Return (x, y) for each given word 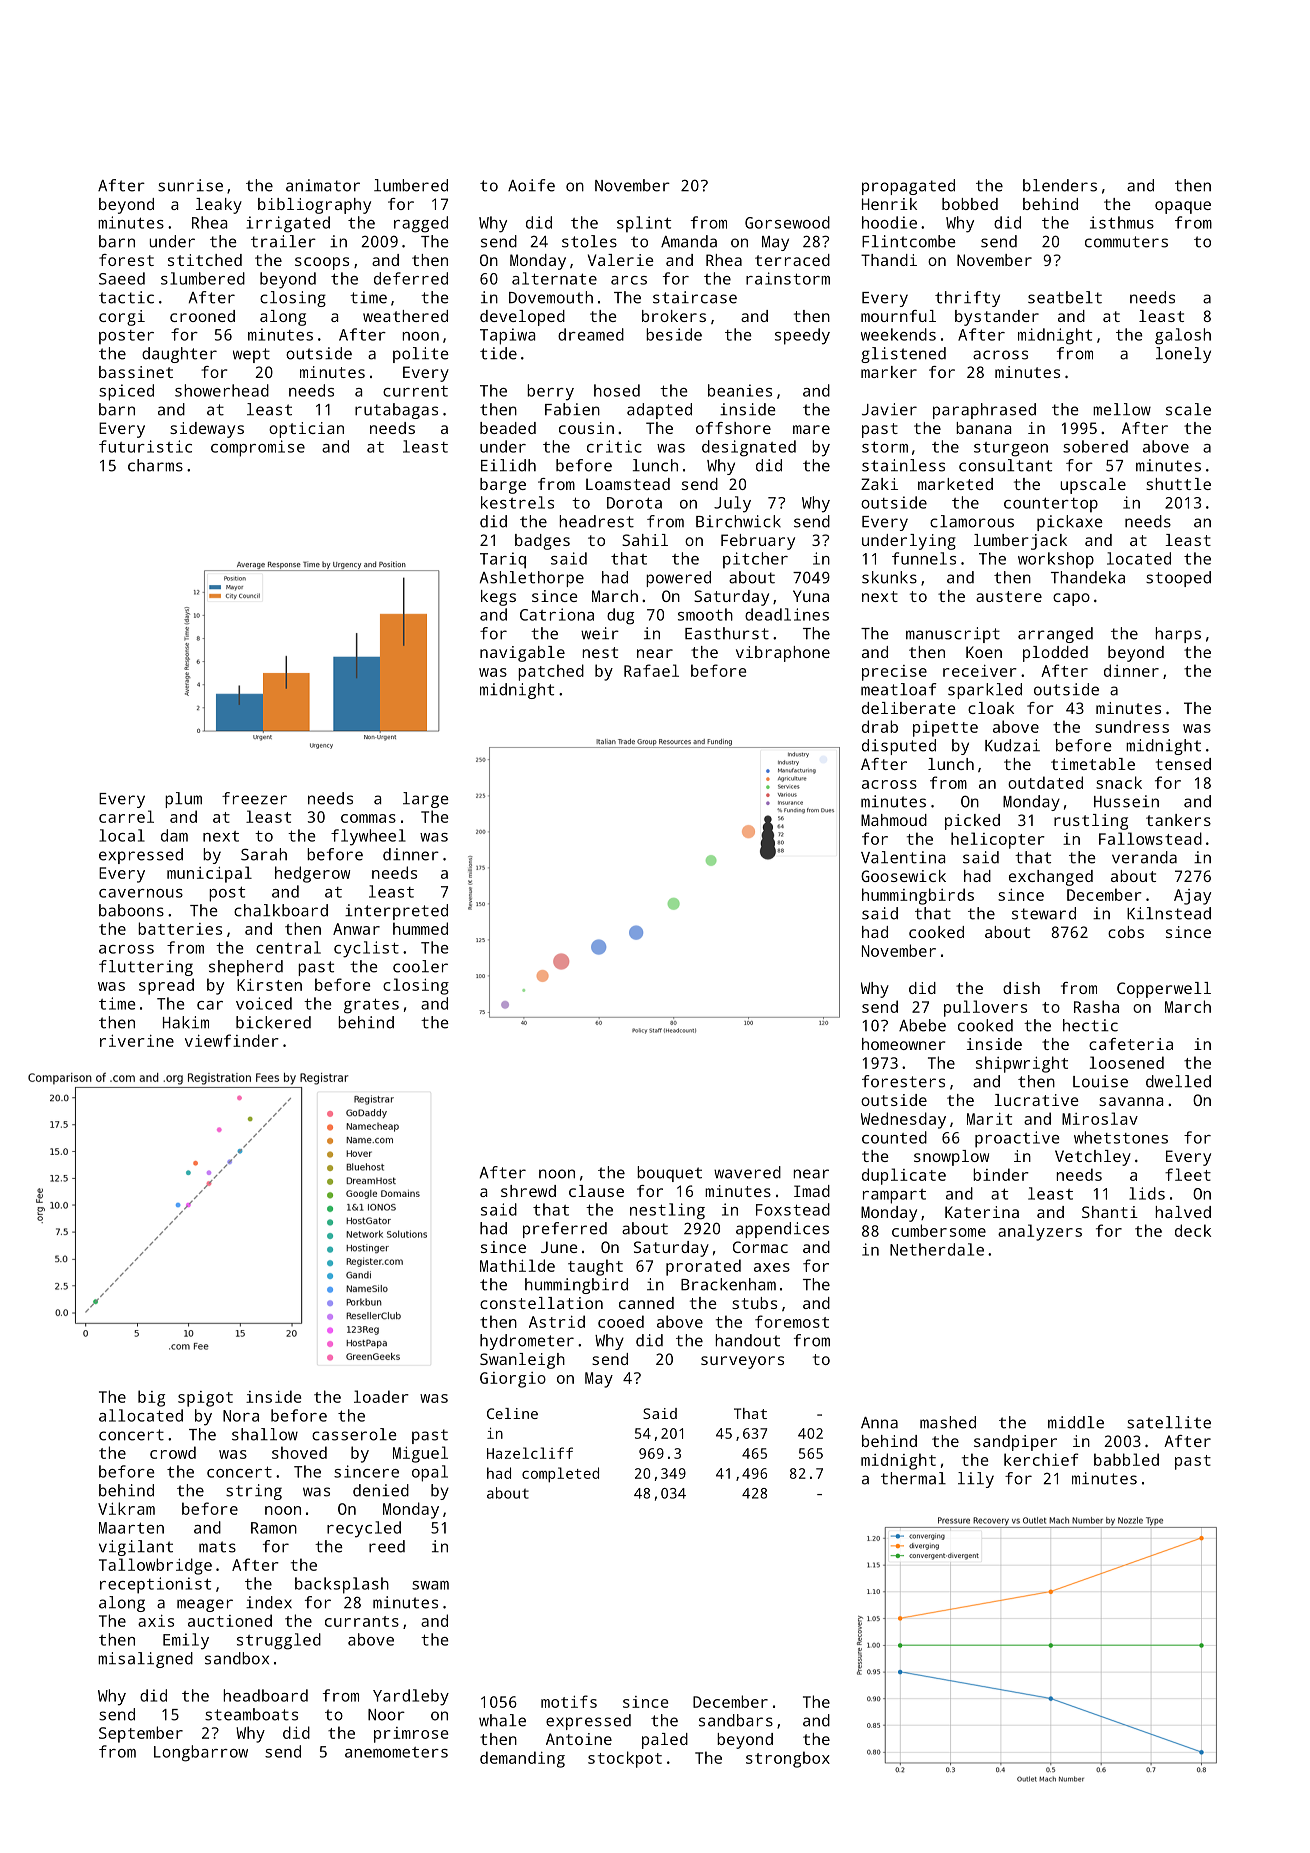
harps (1178, 635)
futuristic (145, 446)
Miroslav (1100, 1118)
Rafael (651, 670)
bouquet (669, 1174)
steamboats (251, 1714)
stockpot (625, 1759)
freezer (254, 798)
